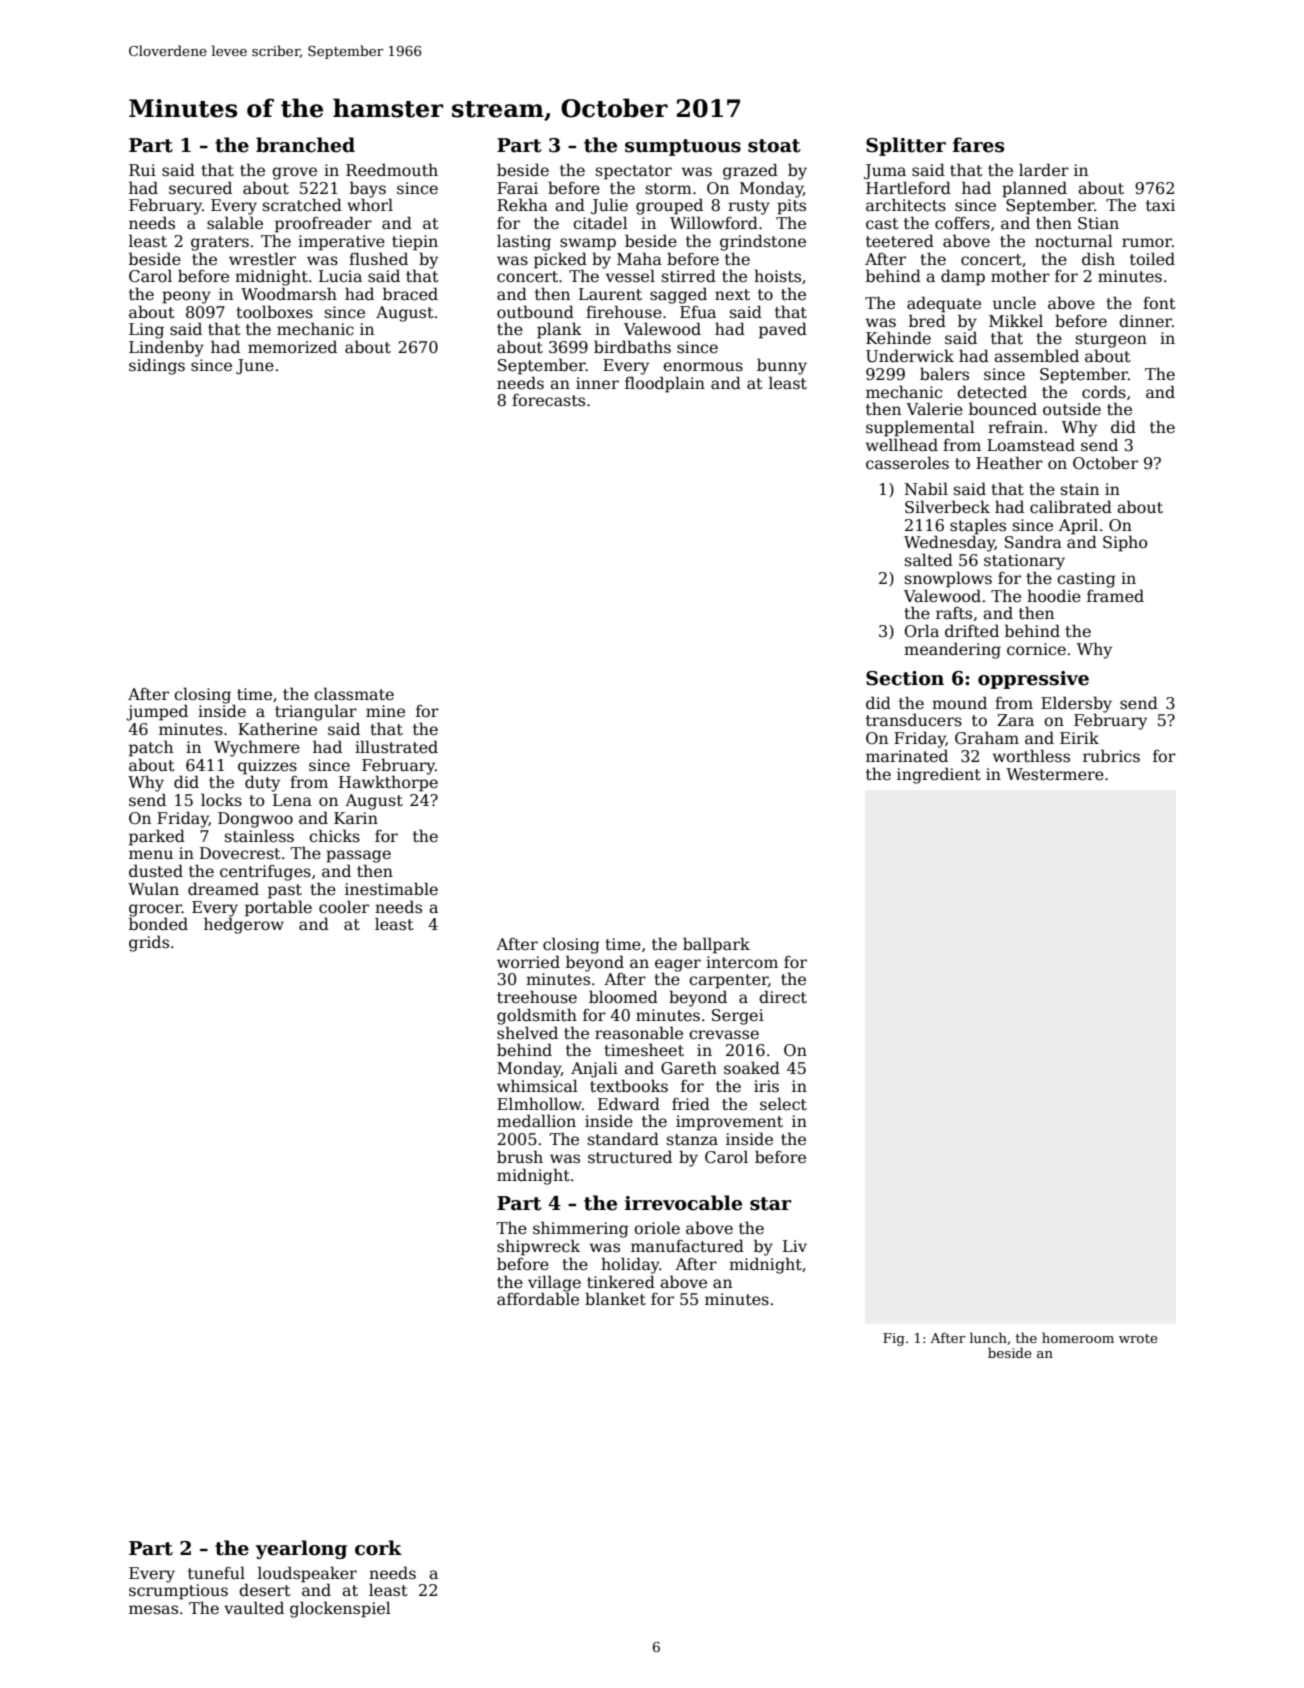 This screenshot has height=1688, width=1304. Describe the element at coordinates (894, 1339) in the screenshot. I see `Fig` at that location.
